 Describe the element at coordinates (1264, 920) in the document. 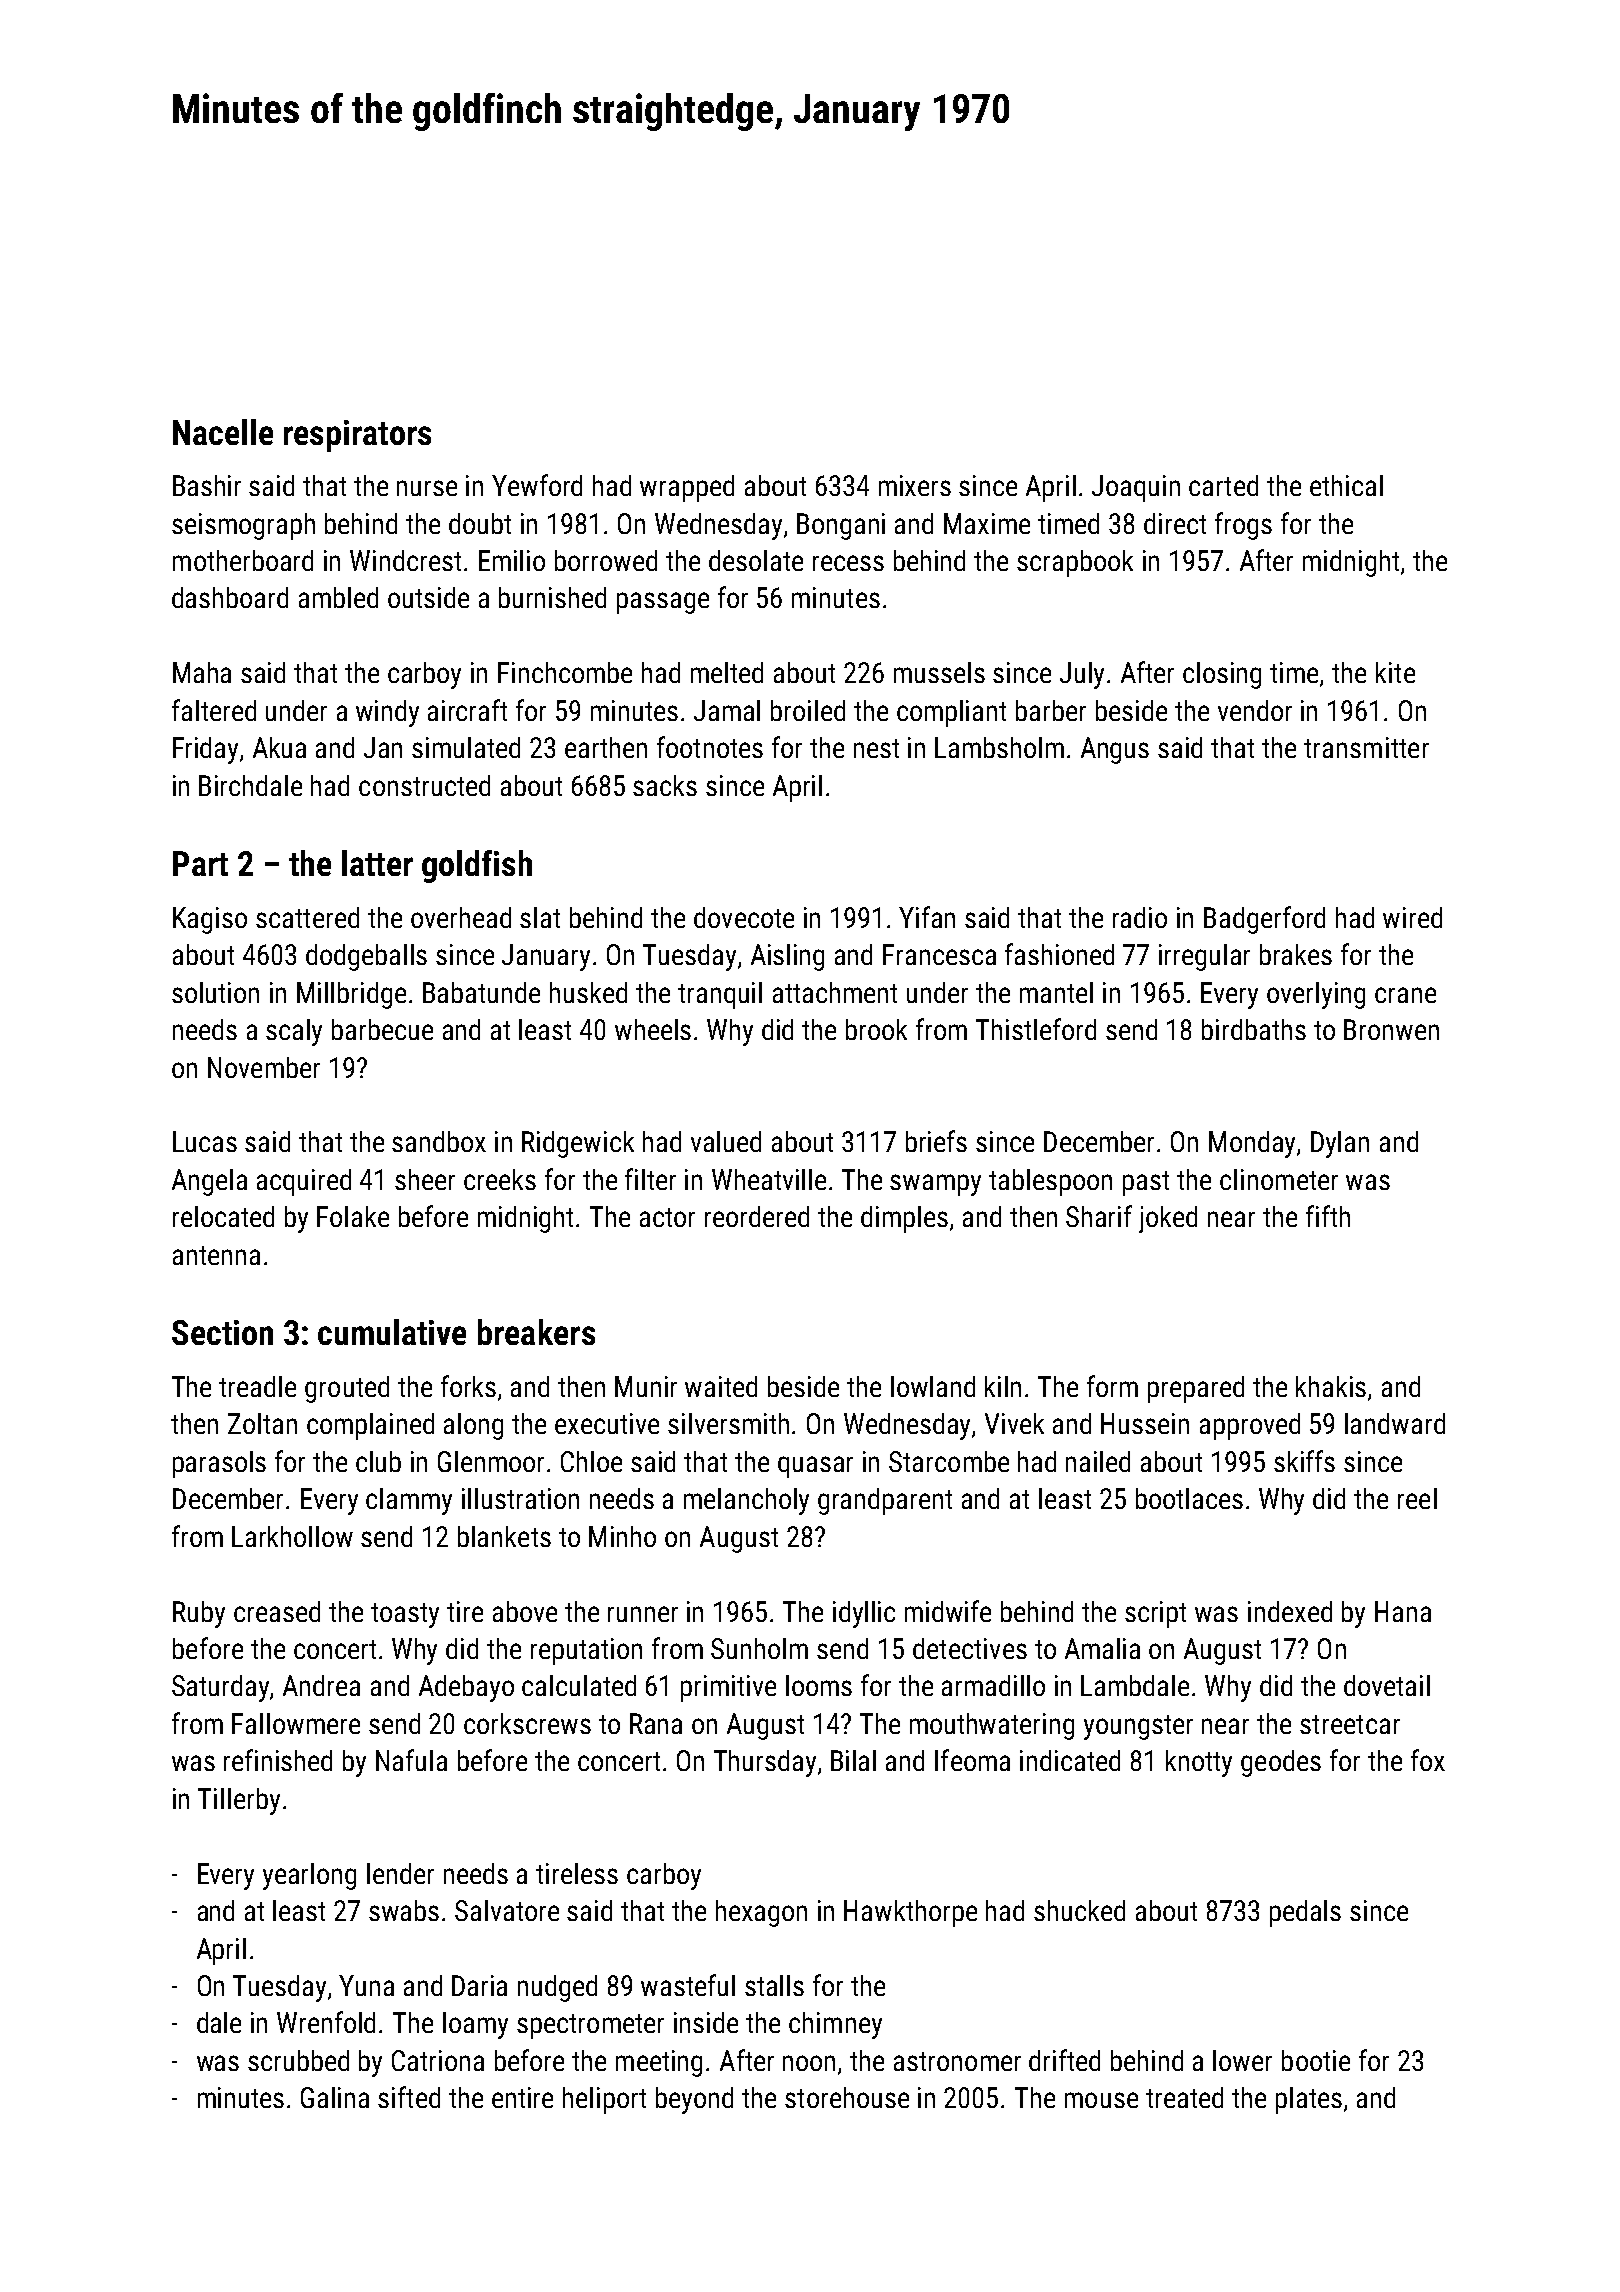

I see `Badgerford` at that location.
